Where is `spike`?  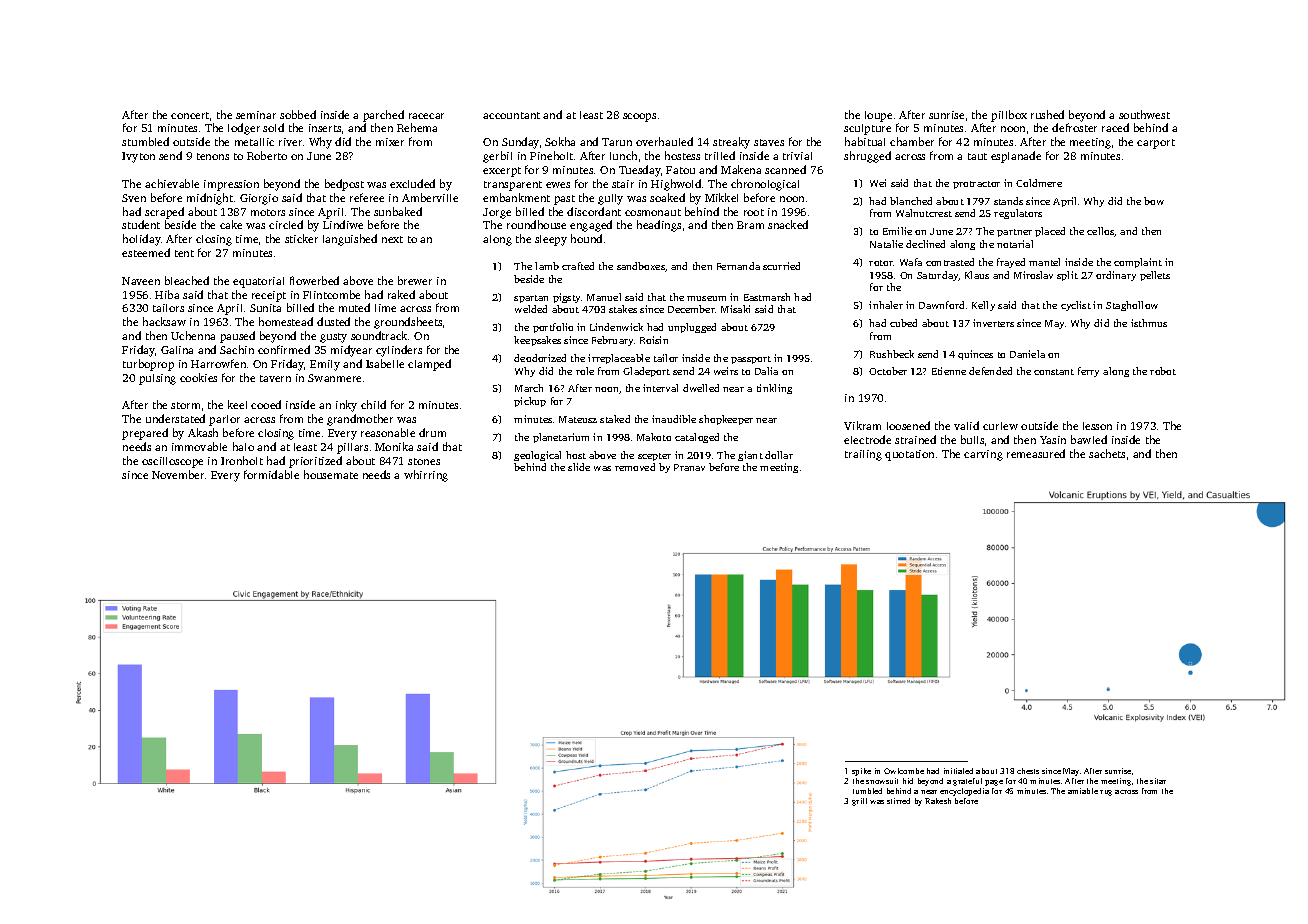 spike is located at coordinates (861, 772).
